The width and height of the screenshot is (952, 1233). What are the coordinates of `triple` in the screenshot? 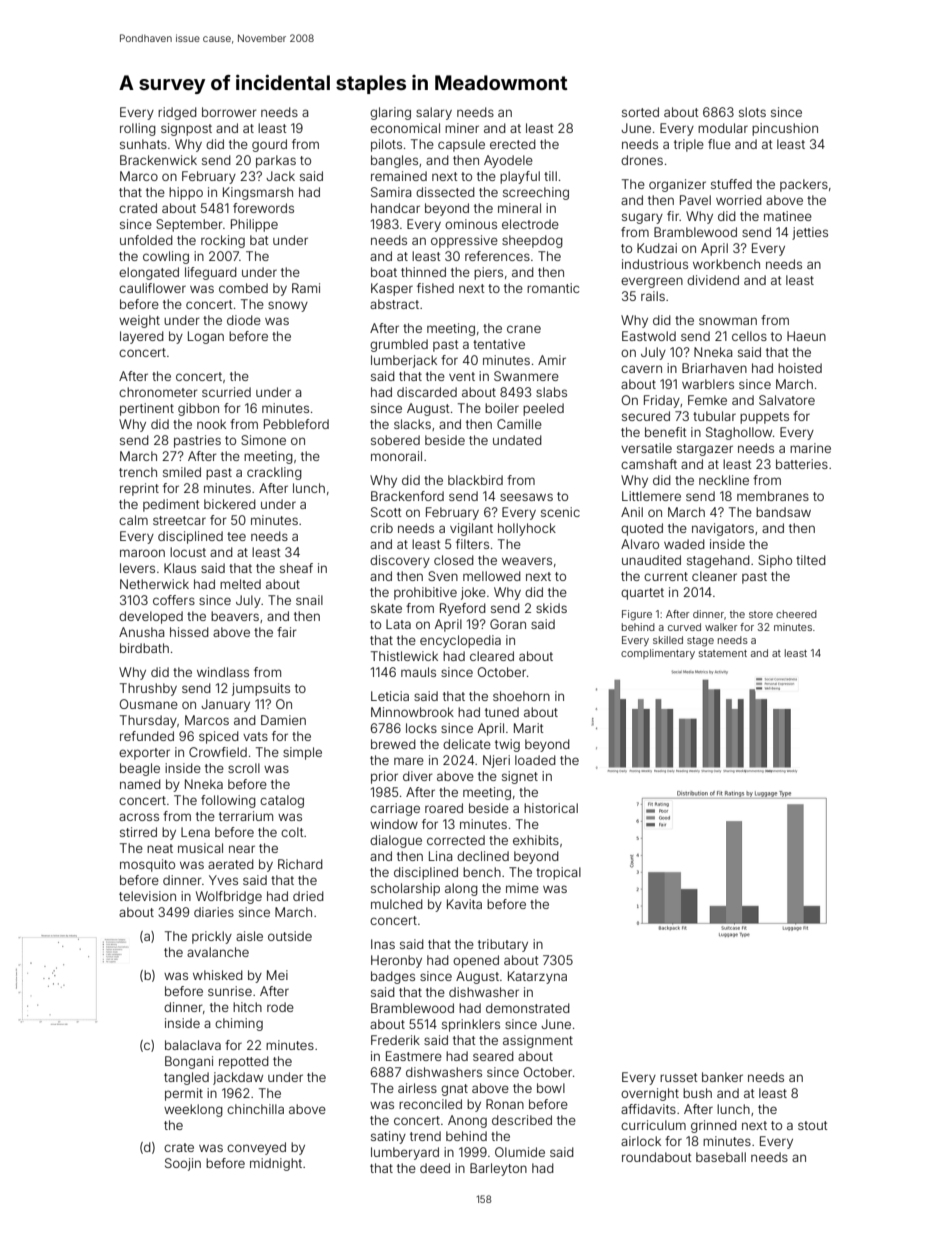 It's located at (689, 145).
